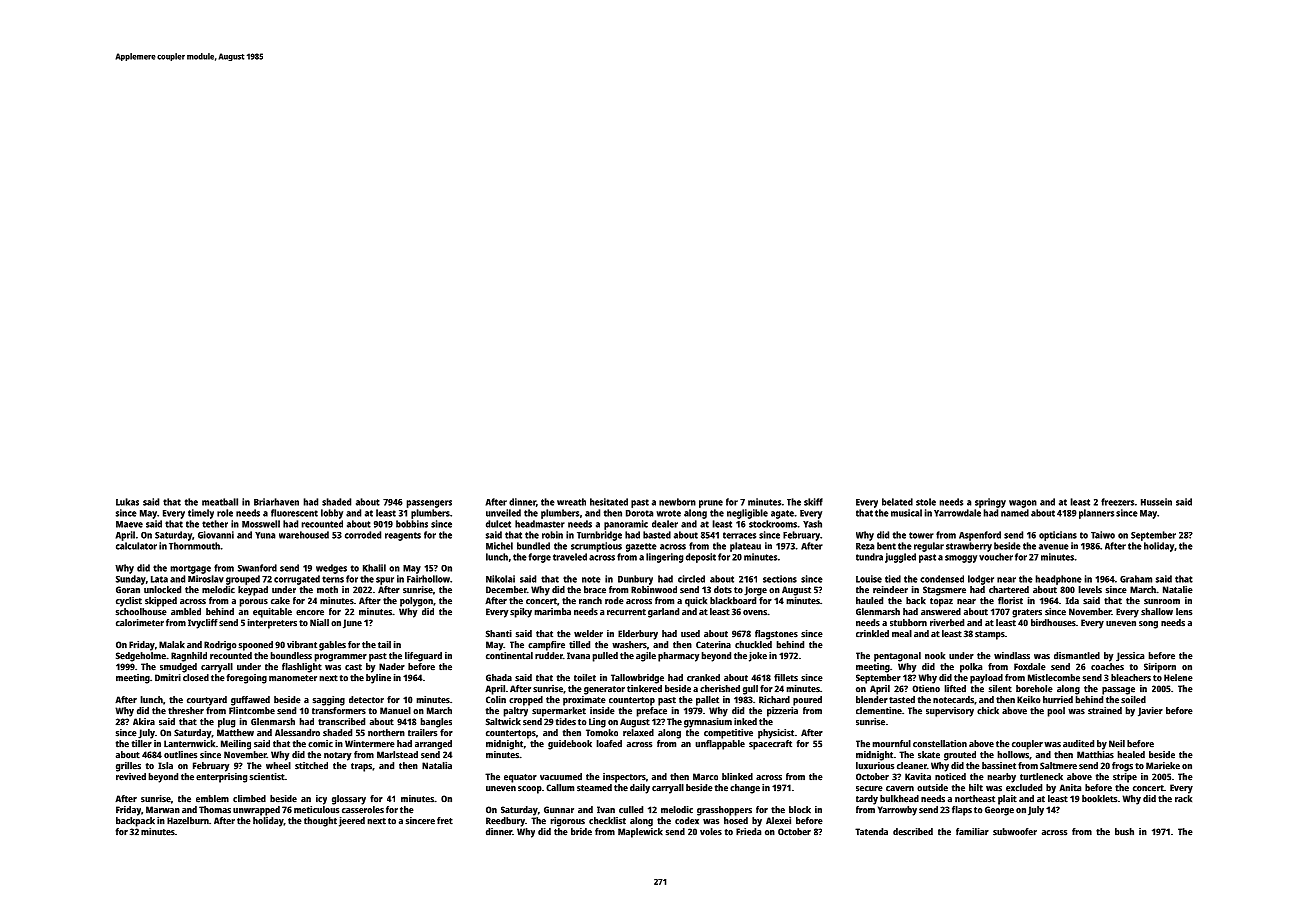  Describe the element at coordinates (750, 690) in the screenshot. I see `gull` at that location.
